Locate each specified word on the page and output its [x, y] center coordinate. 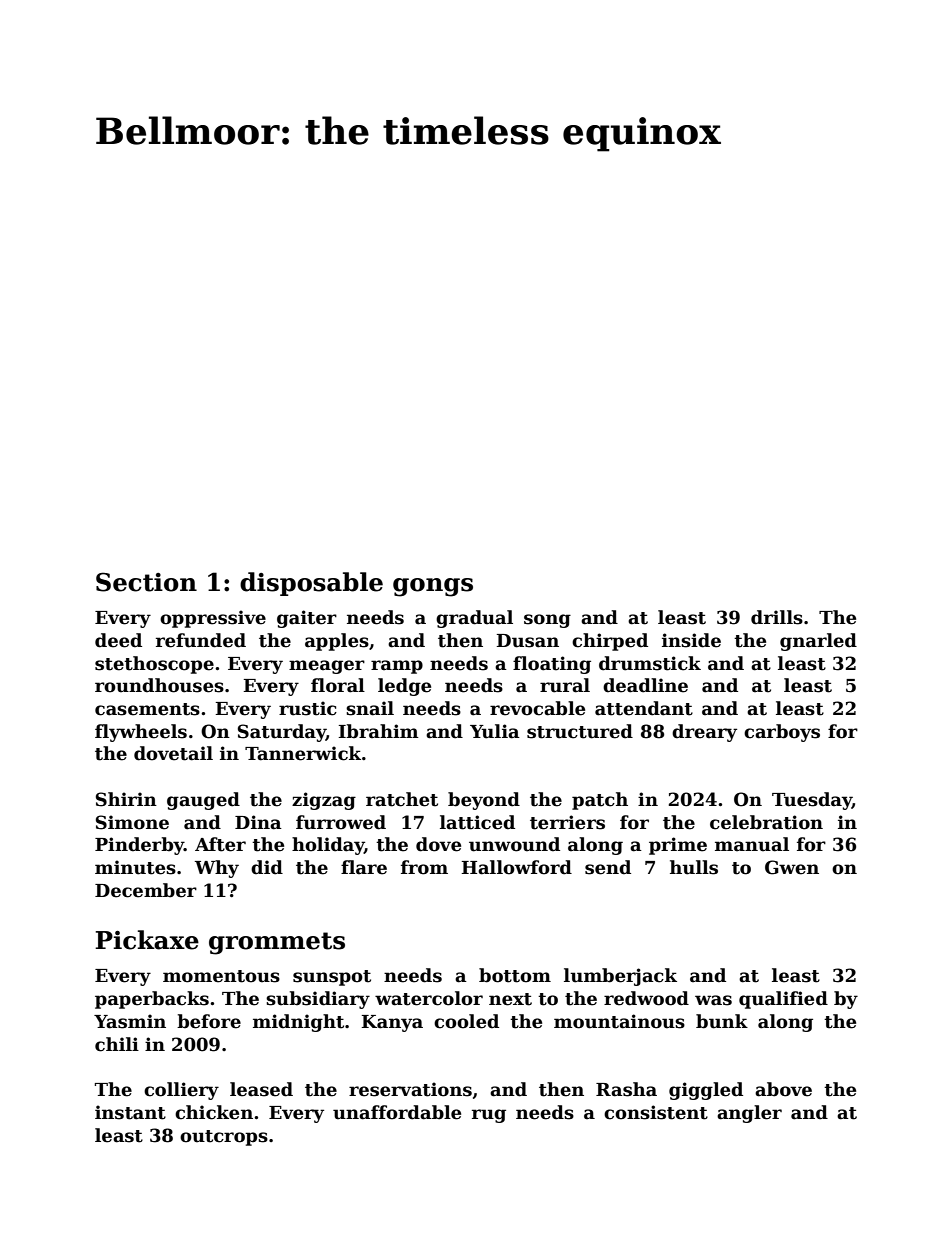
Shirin [126, 799]
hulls [694, 867]
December [146, 890]
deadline [645, 685]
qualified [783, 1000]
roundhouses [159, 685]
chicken [214, 1112]
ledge [404, 687]
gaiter [307, 619]
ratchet [402, 799]
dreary [704, 733]
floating [552, 665]
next [510, 999]
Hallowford [517, 867]
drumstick [650, 663]
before [209, 1021]
